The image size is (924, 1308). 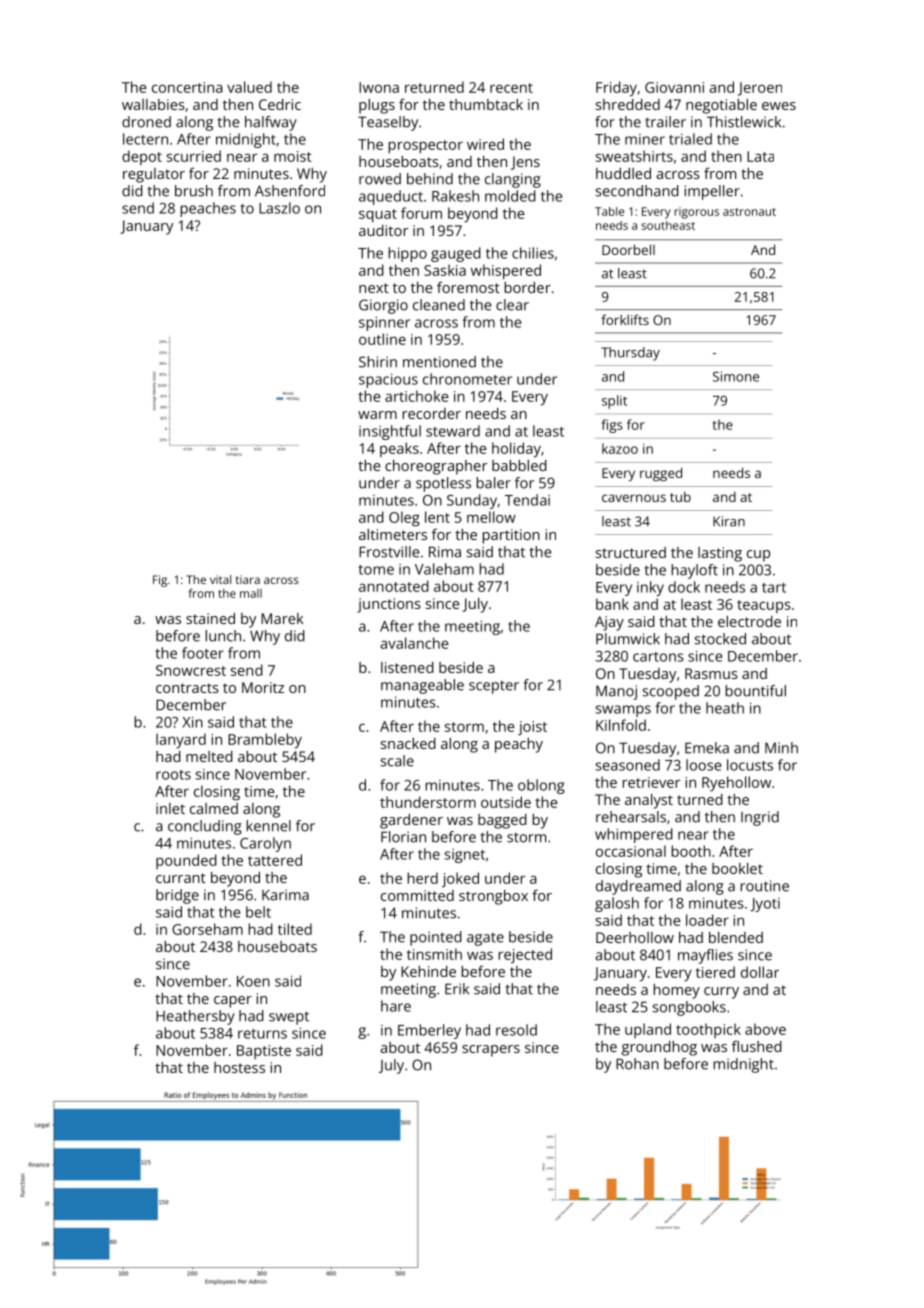 What do you see at coordinates (760, 156) in the document?
I see `Lata` at bounding box center [760, 156].
